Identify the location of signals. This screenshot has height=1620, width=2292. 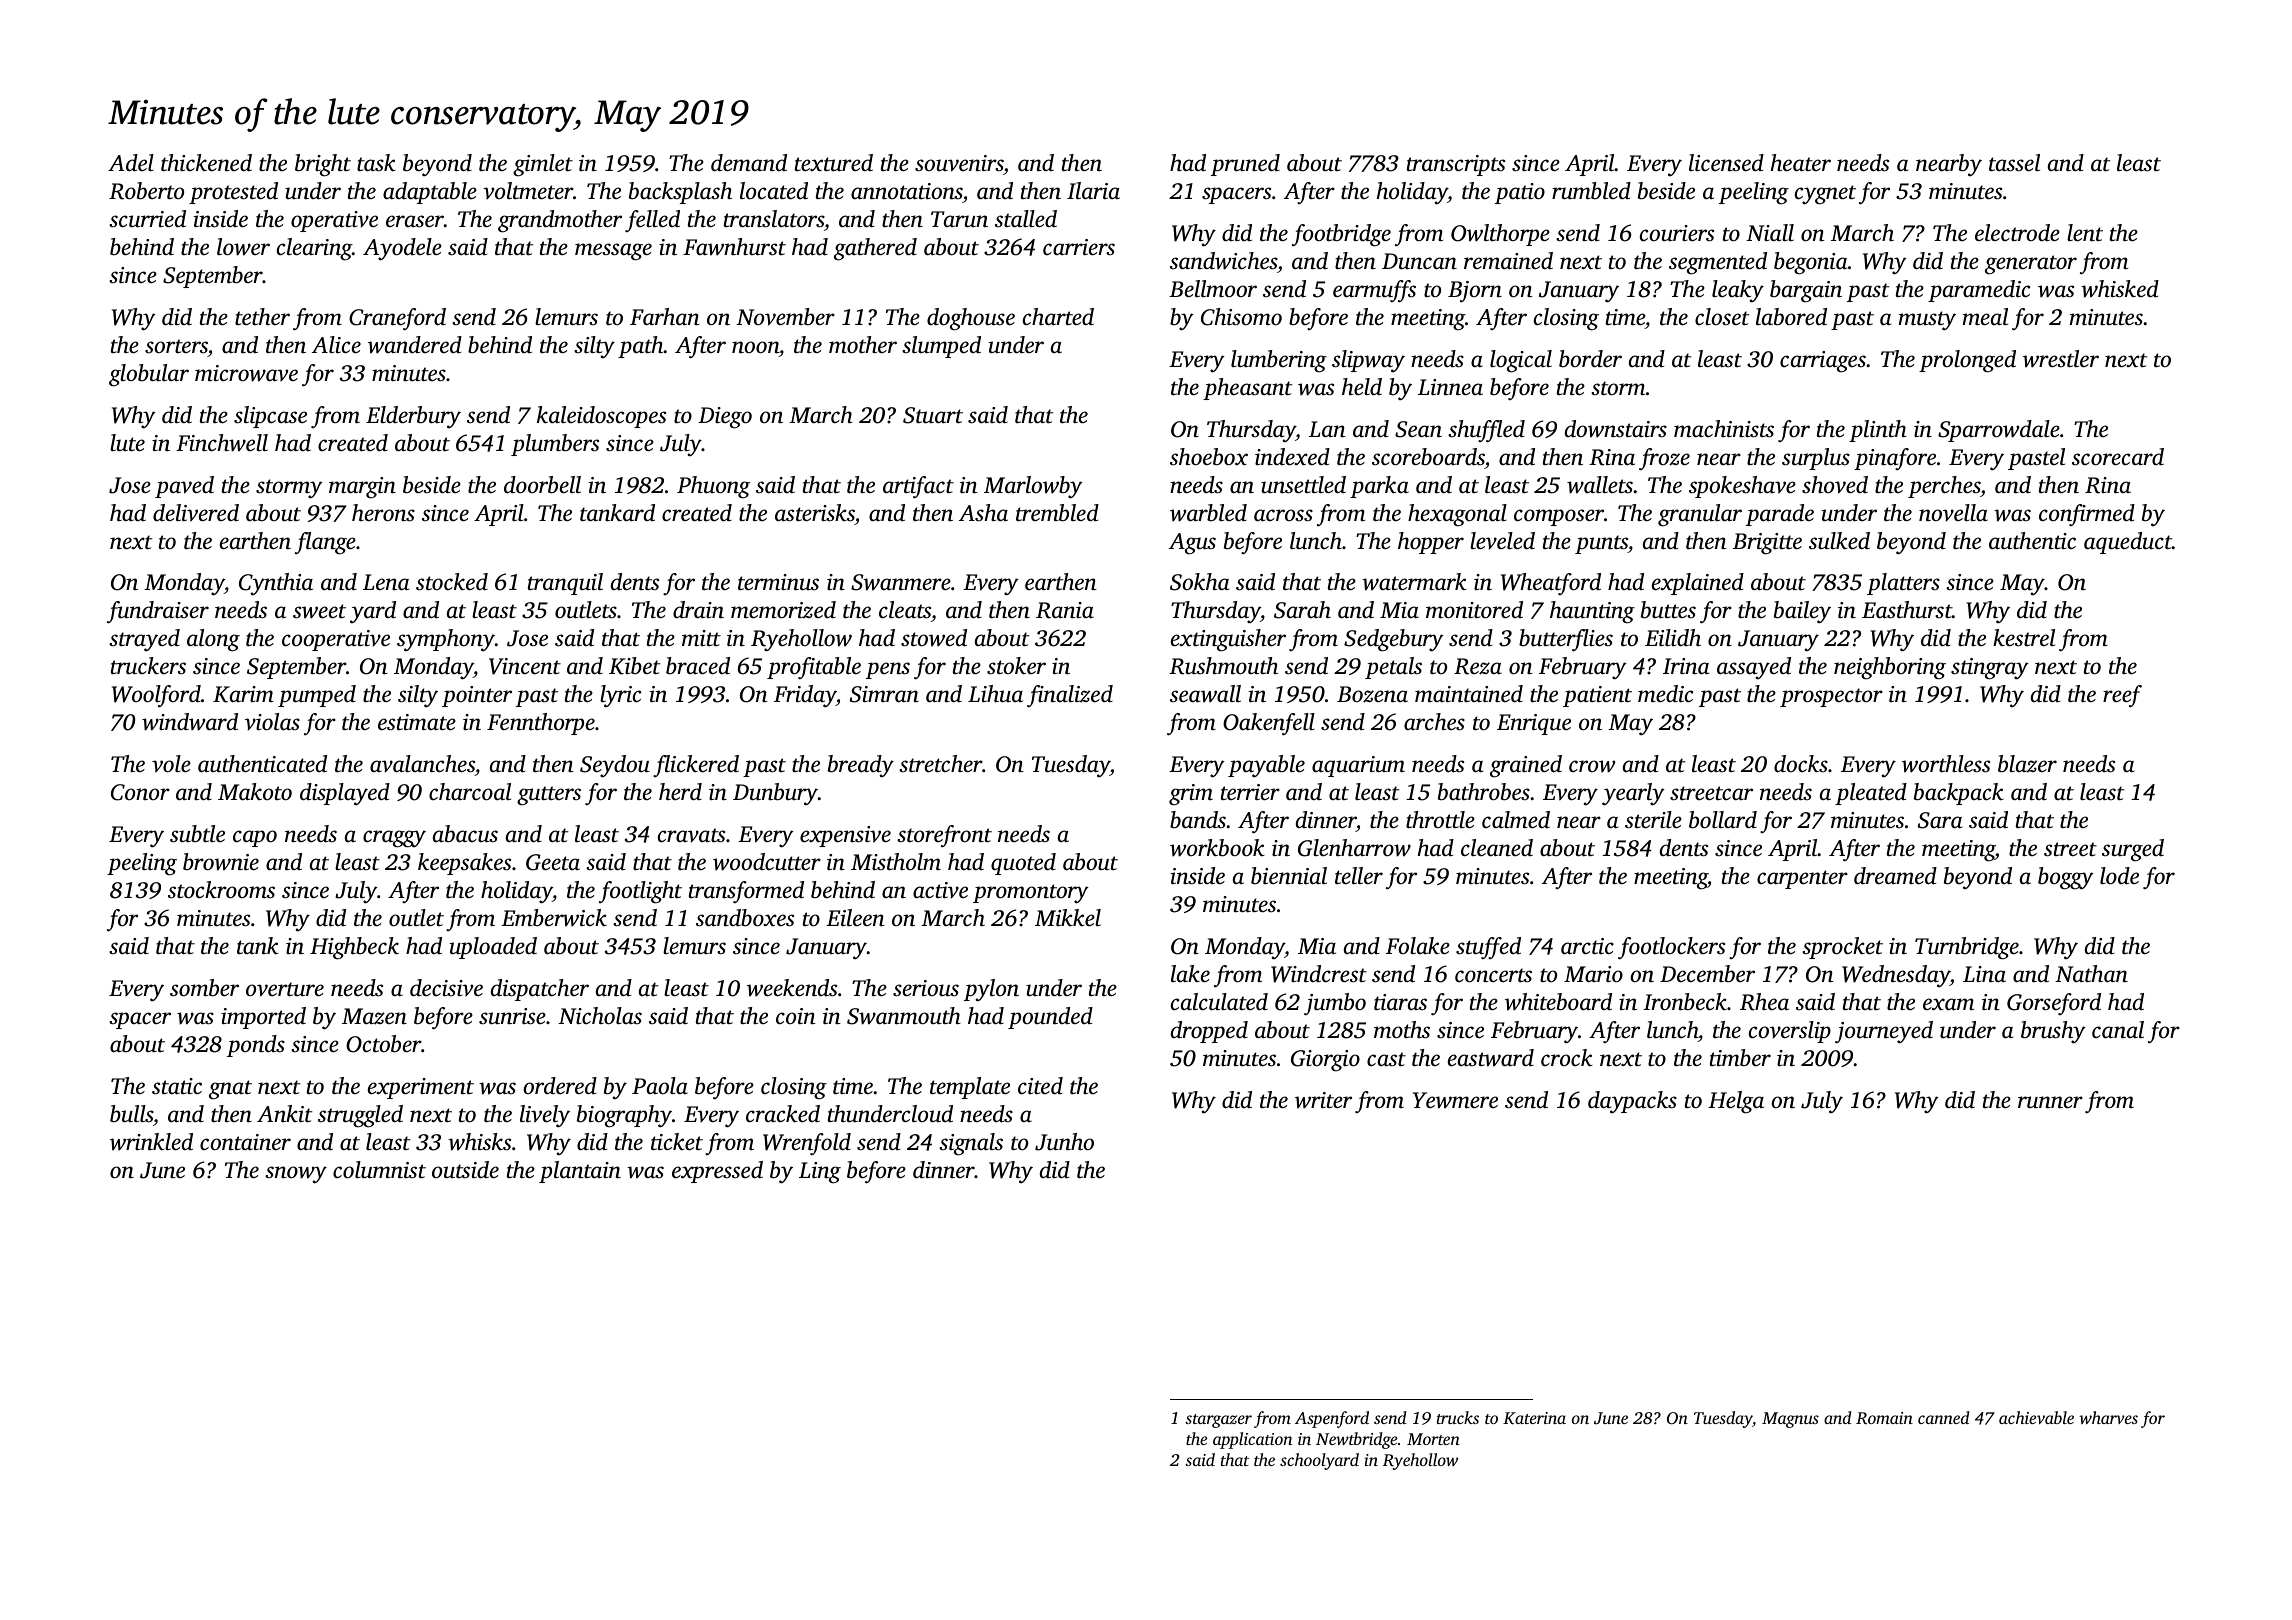
(971, 1144).
